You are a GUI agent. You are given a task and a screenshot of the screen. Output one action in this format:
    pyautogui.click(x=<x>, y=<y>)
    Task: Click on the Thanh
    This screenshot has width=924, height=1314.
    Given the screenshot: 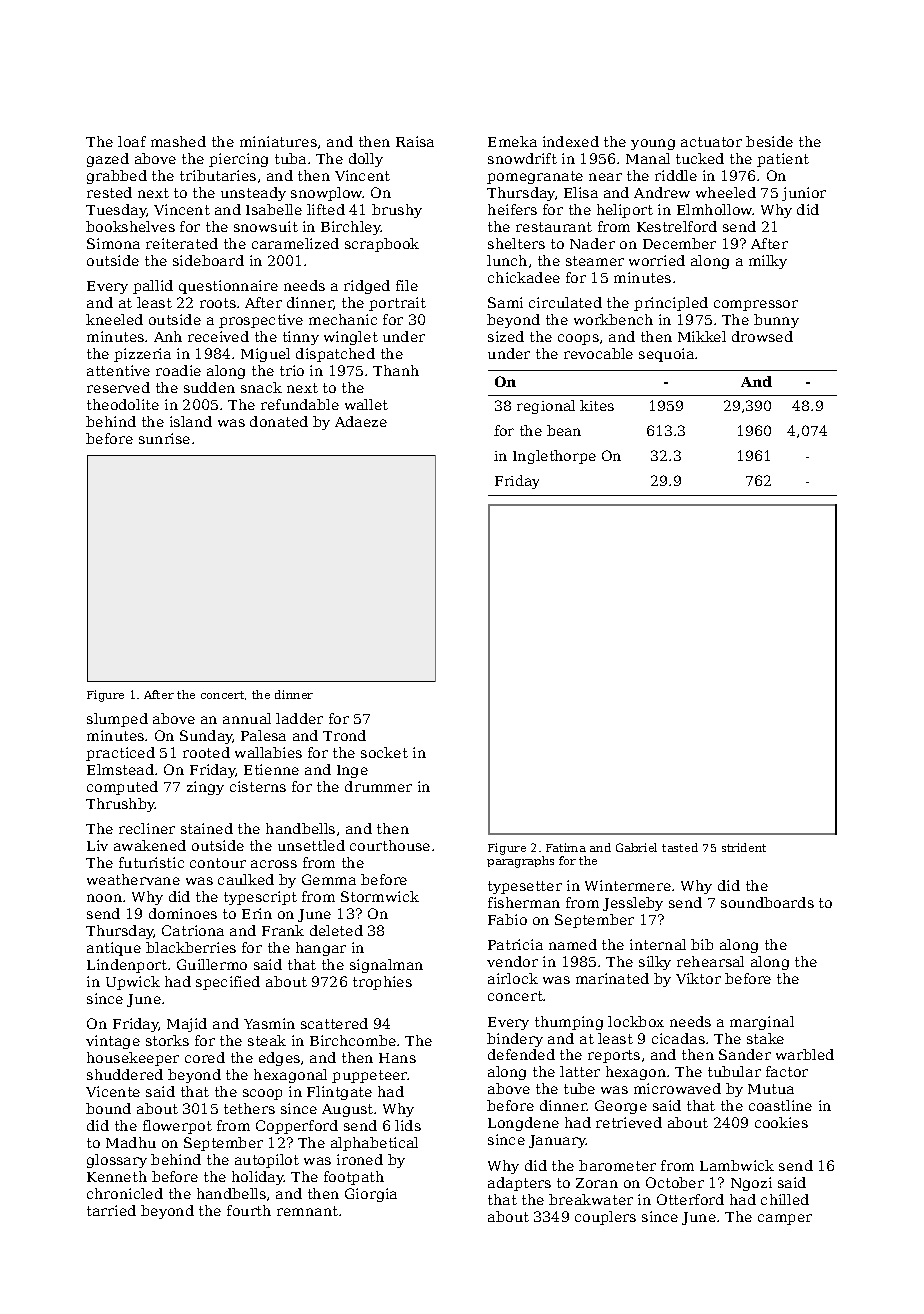 What is the action you would take?
    pyautogui.click(x=396, y=370)
